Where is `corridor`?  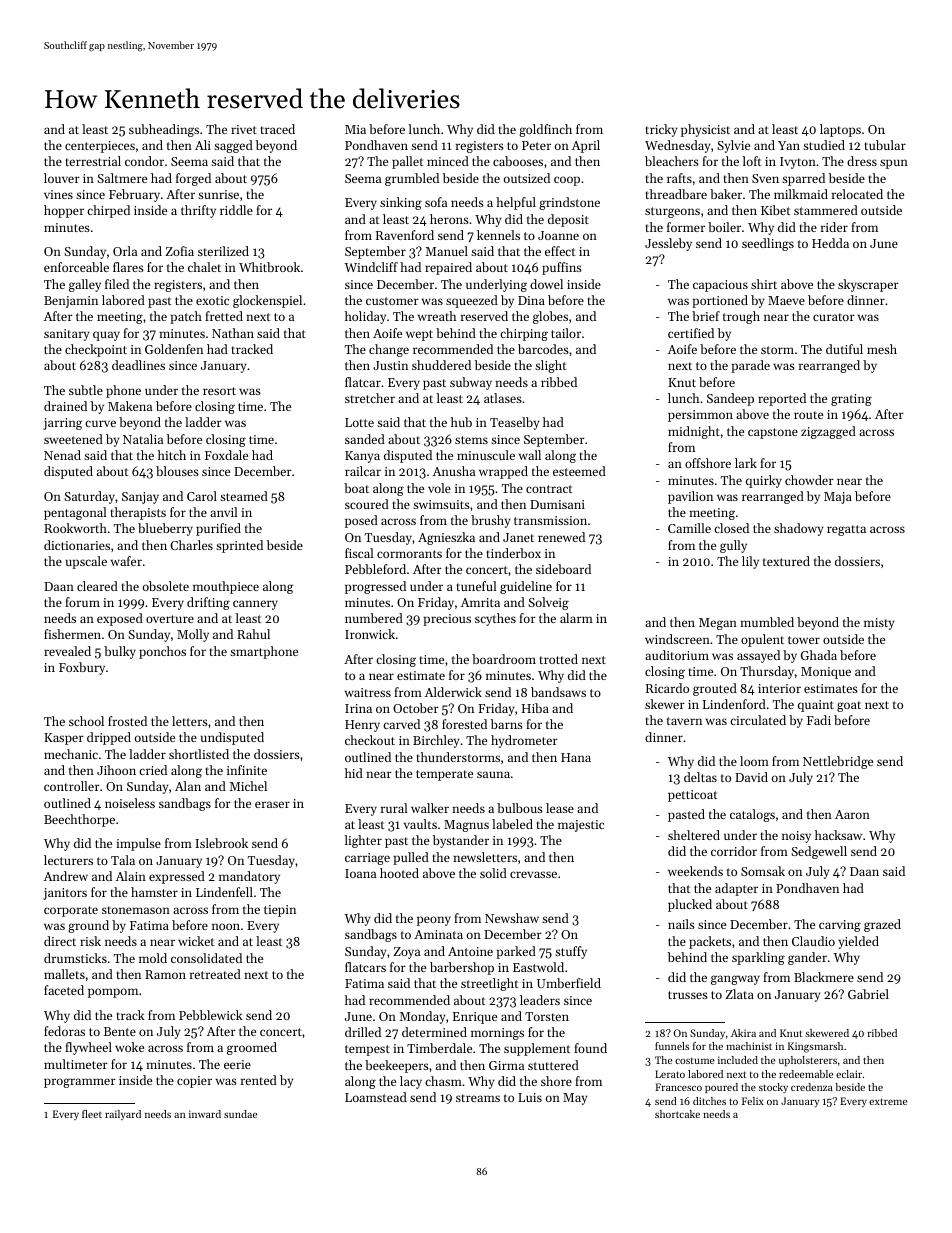
corridor is located at coordinates (734, 851).
